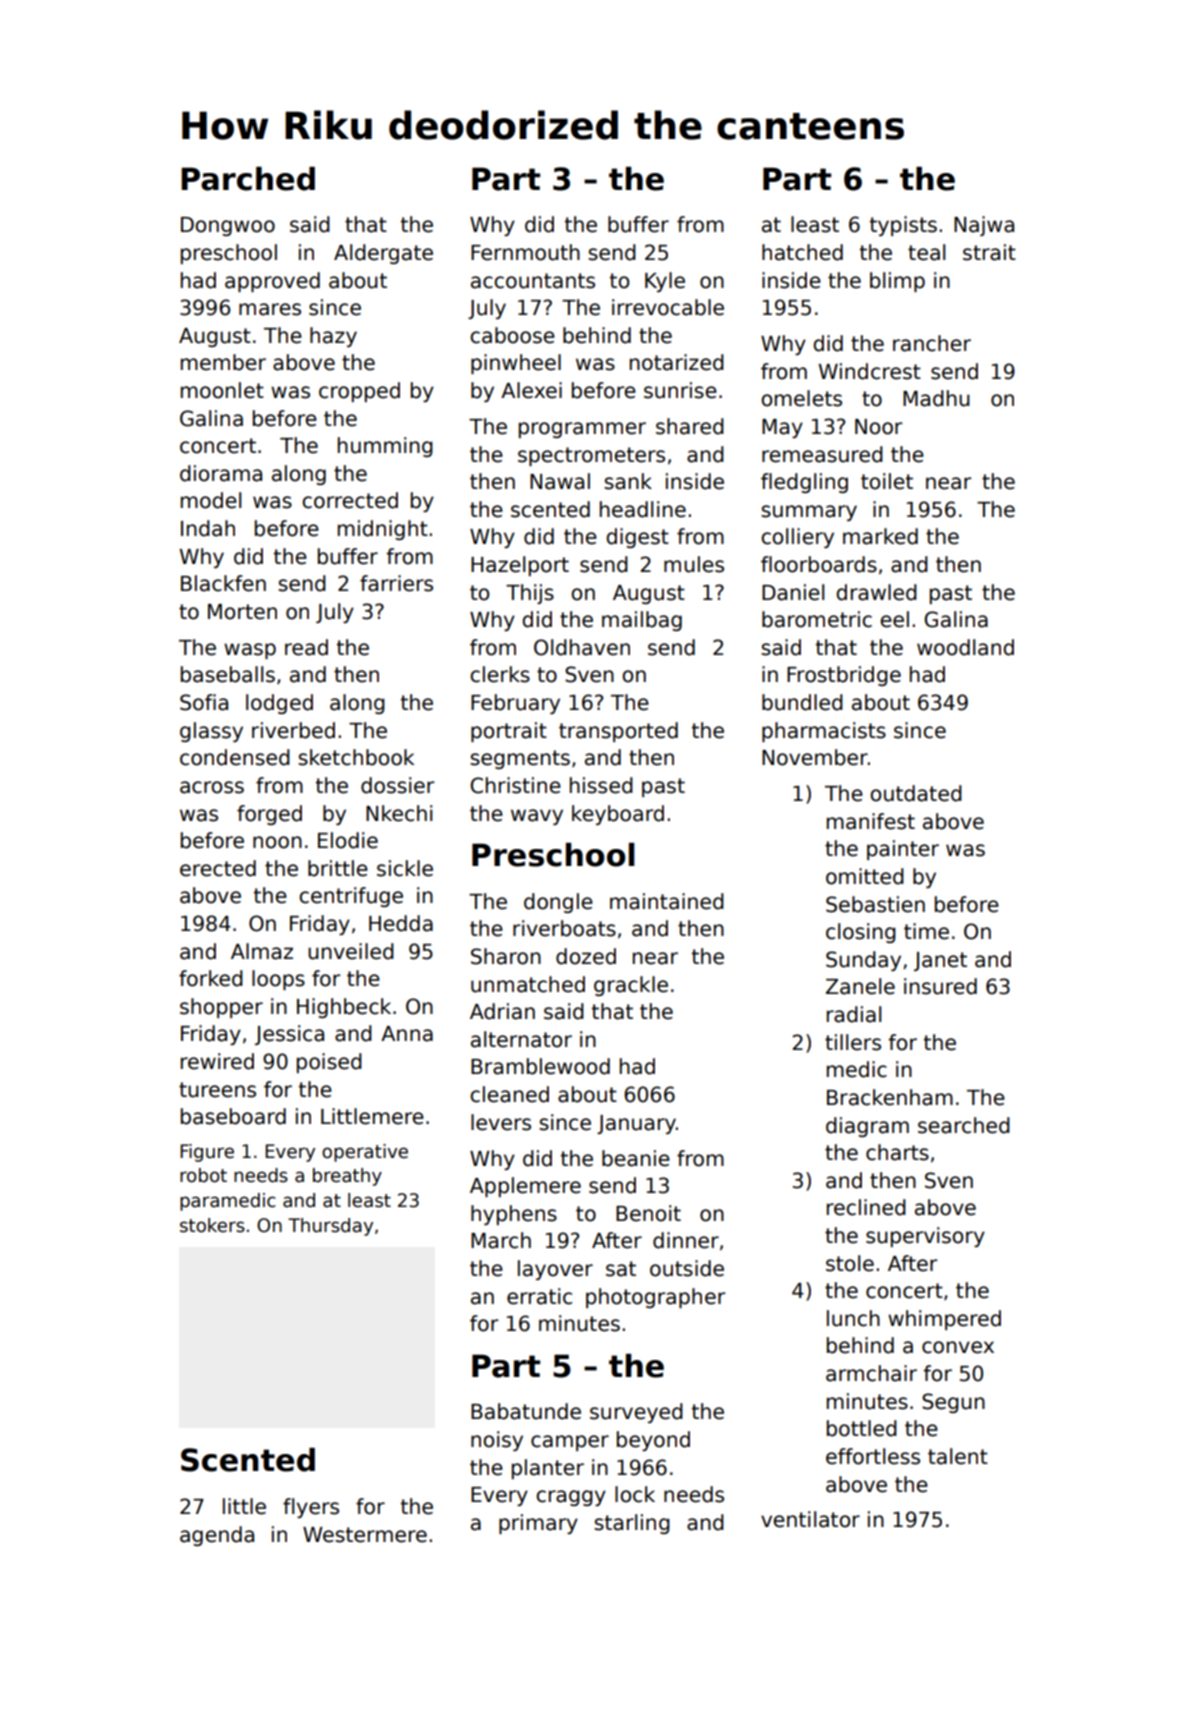 This screenshot has height=1731, width=1195. I want to click on Fernmouth, so click(525, 252).
